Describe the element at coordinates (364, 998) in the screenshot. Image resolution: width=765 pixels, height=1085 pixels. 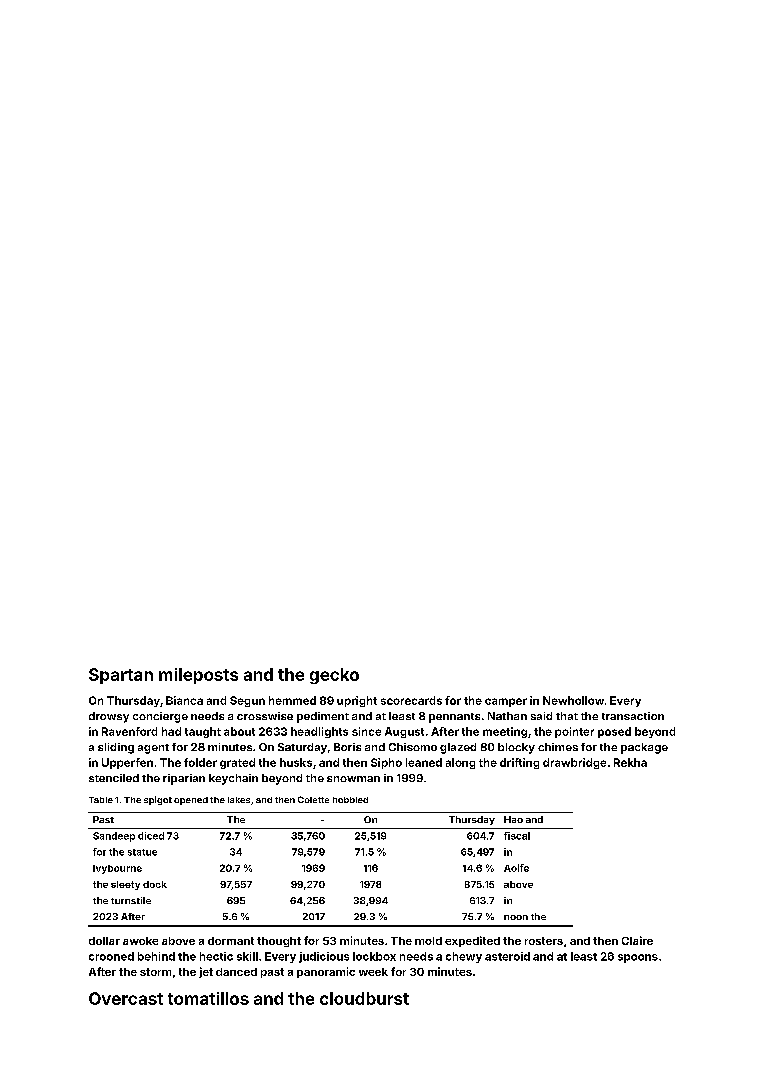
I see `cloudburst` at that location.
